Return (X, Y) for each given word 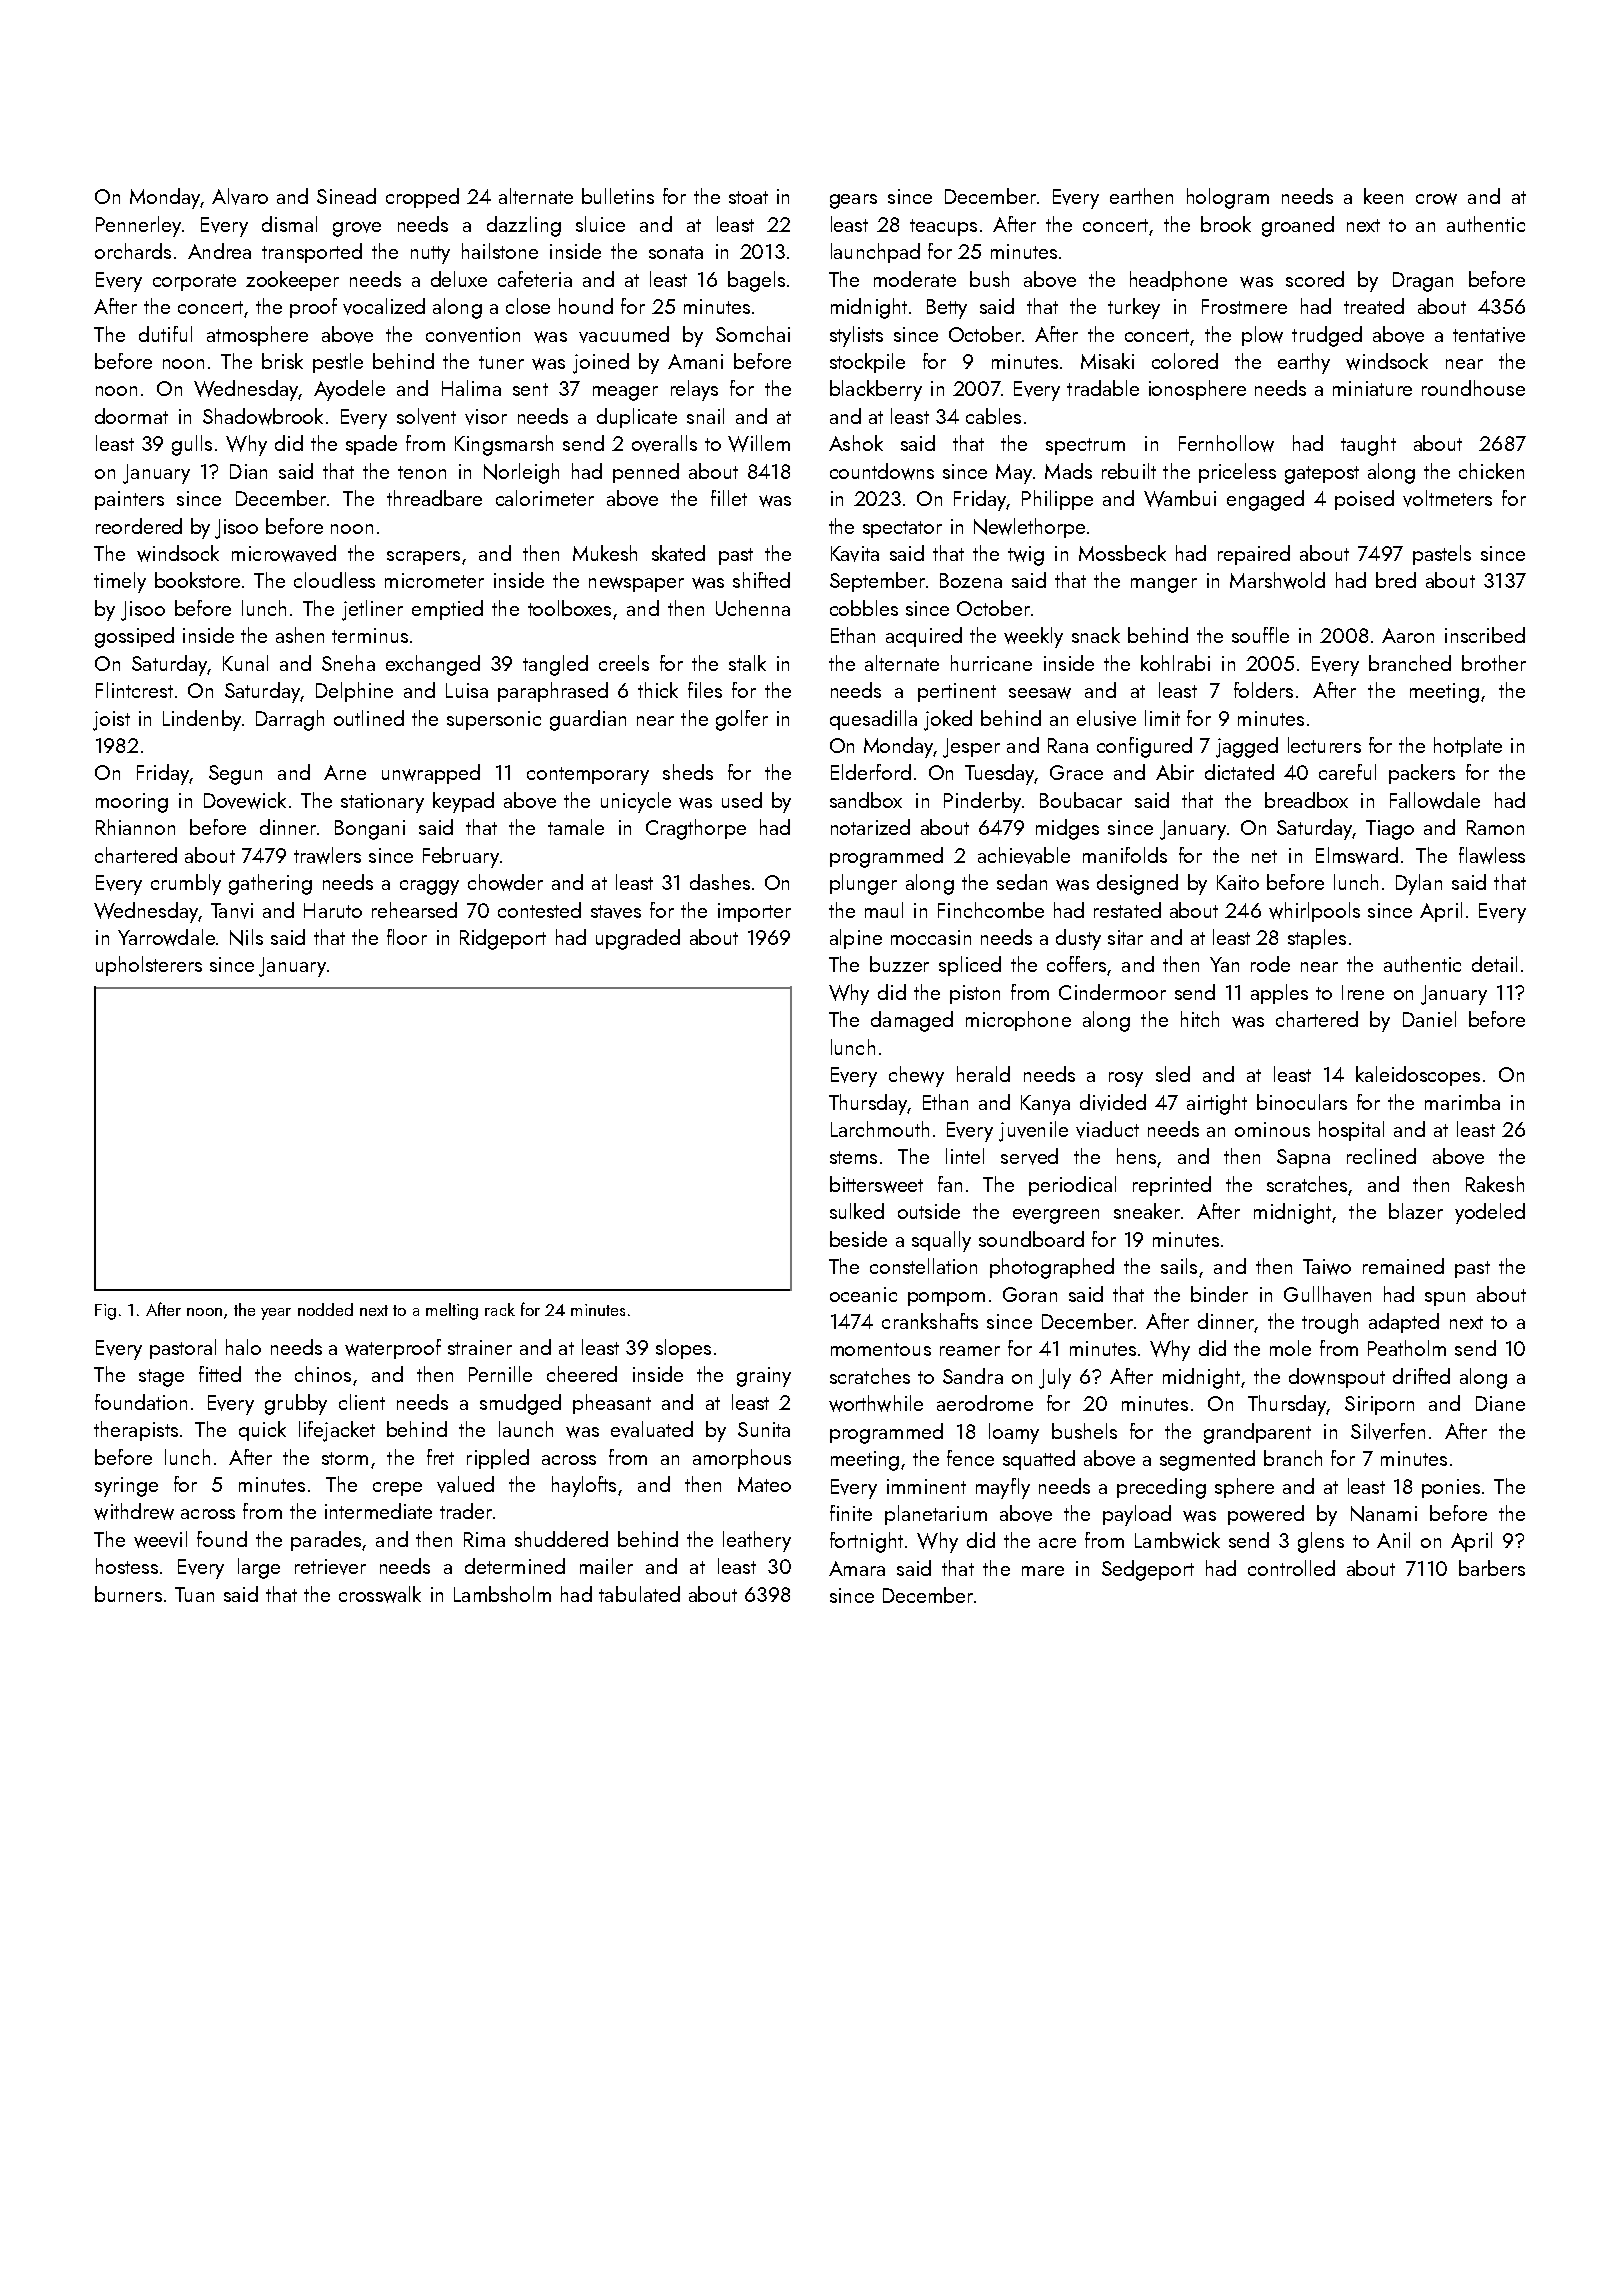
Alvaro (240, 196)
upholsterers (149, 966)
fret (440, 1457)
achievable (1024, 855)
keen (1383, 196)
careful (1347, 772)
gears (853, 201)
